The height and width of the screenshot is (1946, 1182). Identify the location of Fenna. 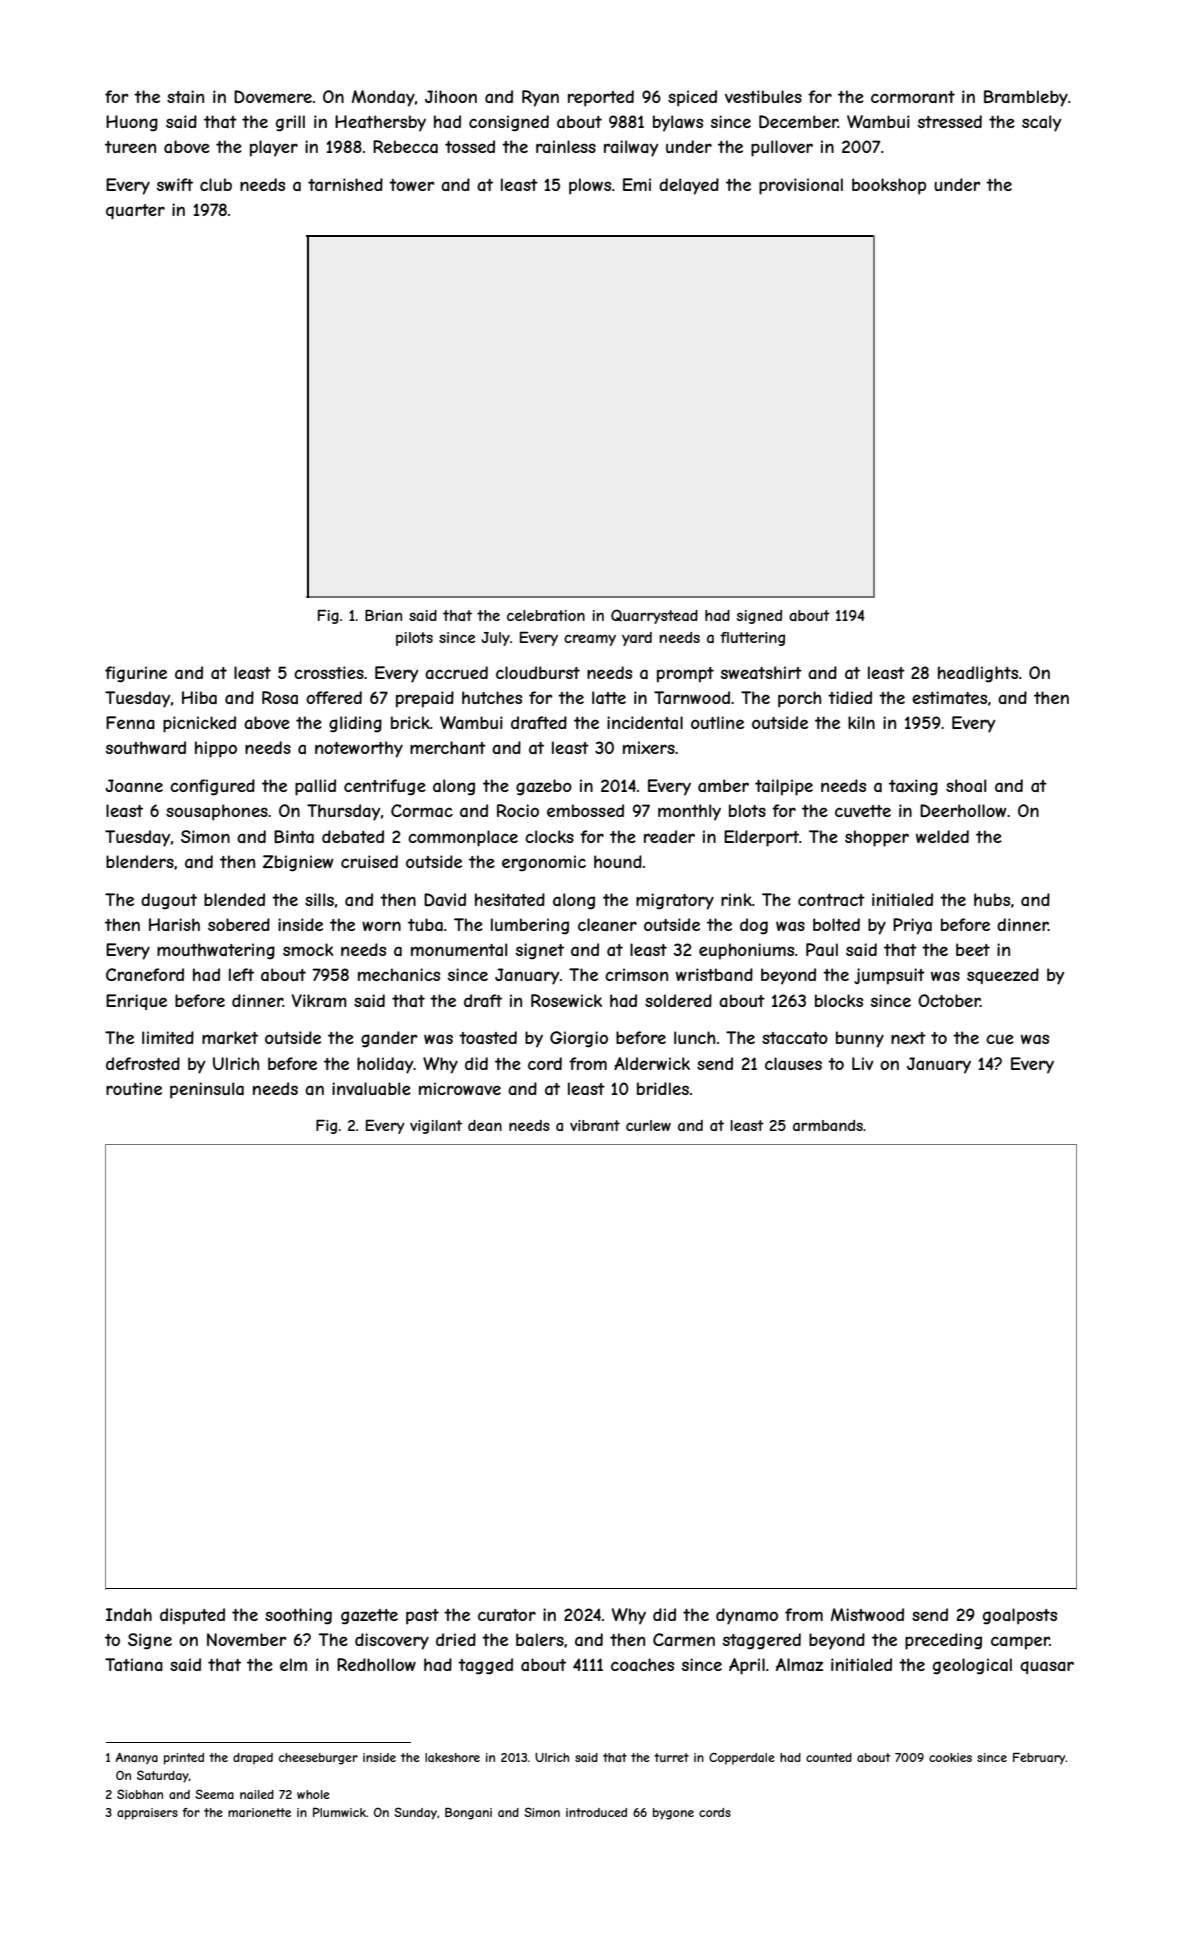
(130, 722).
